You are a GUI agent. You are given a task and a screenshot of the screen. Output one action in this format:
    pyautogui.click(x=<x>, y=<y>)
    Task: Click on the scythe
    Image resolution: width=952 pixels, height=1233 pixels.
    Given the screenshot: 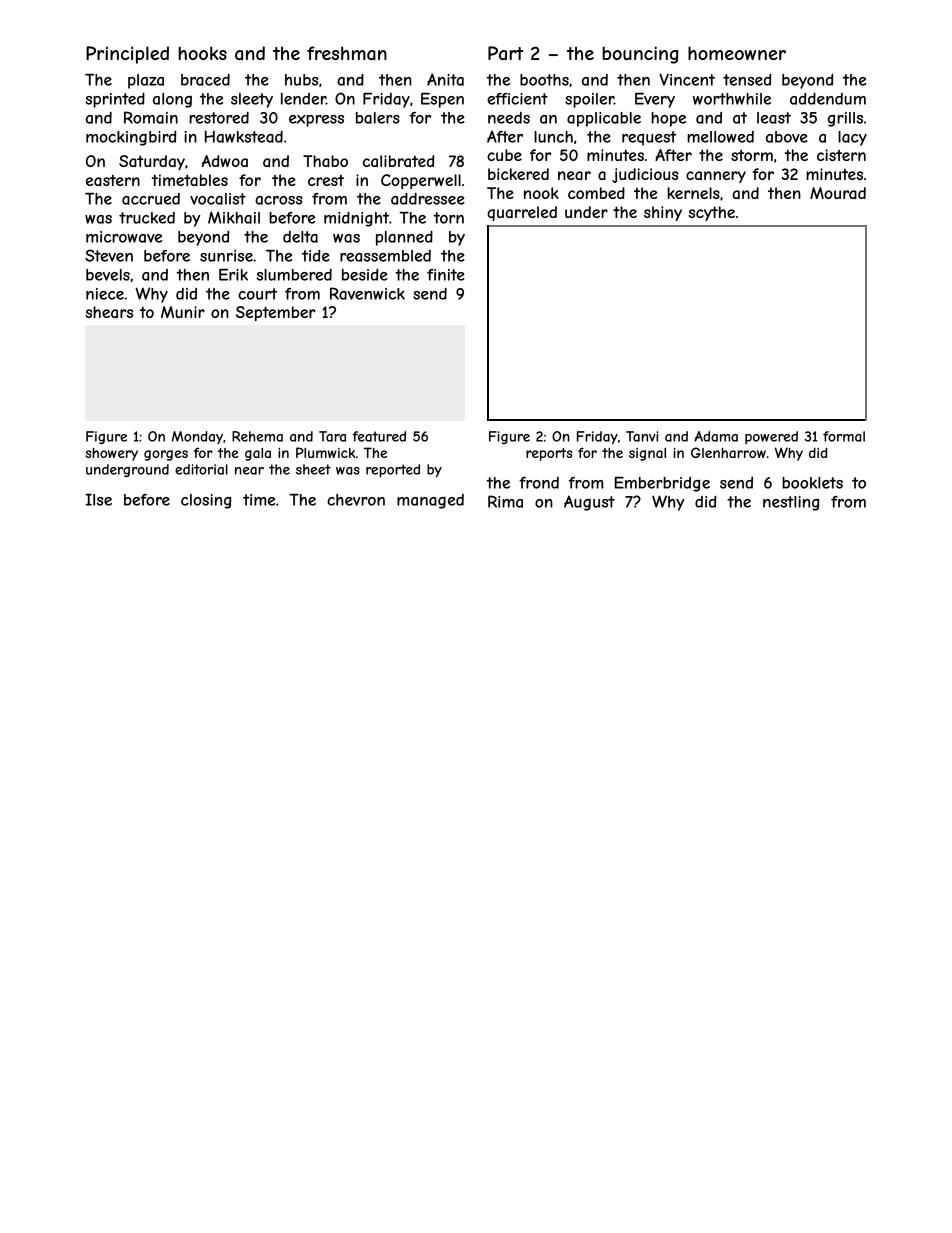 What is the action you would take?
    pyautogui.click(x=711, y=213)
